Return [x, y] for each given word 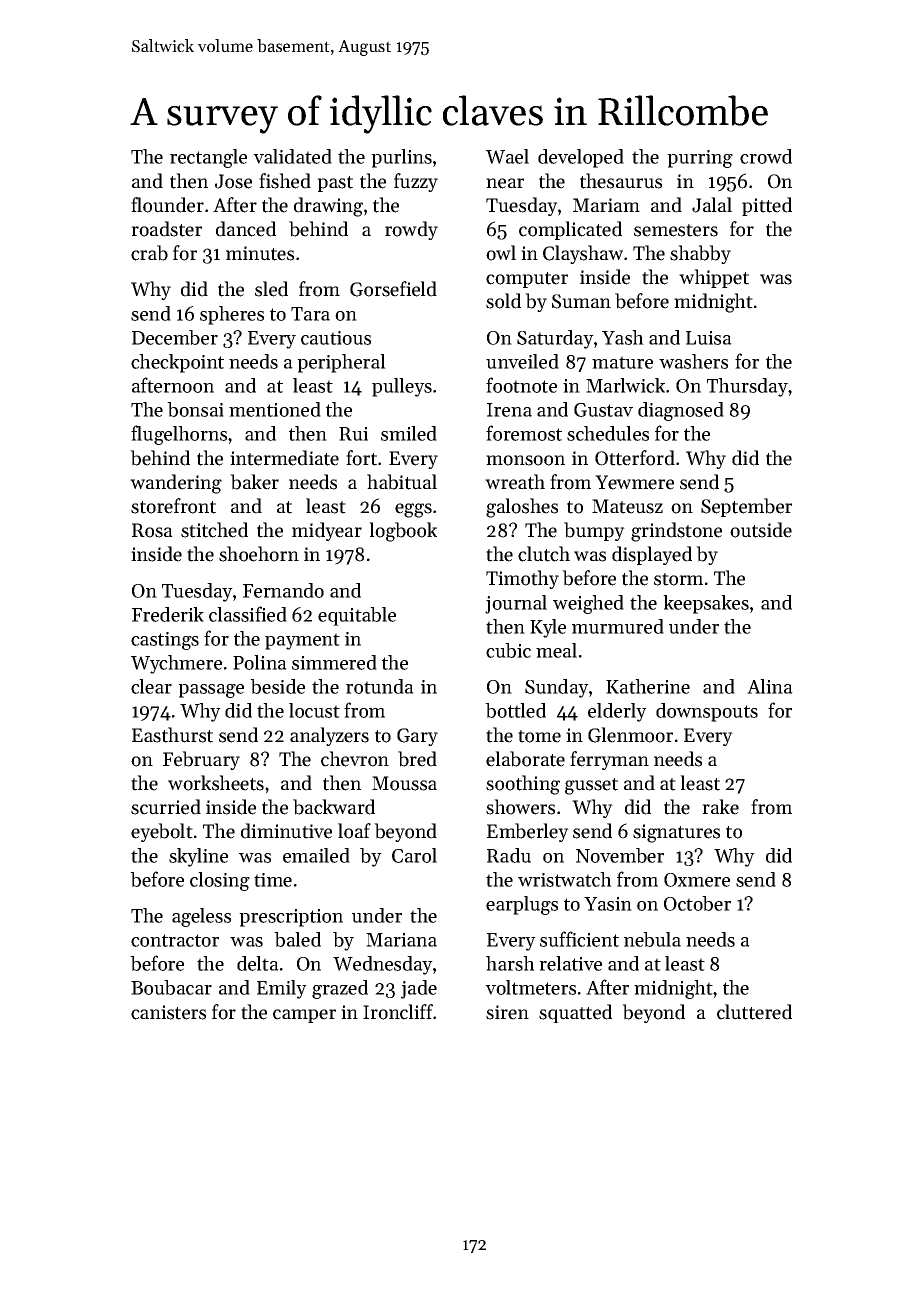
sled [271, 289]
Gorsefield [393, 289]
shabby [700, 254]
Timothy [522, 579]
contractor [175, 940]
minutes [260, 253]
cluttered [754, 1012]
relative [570, 963]
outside [761, 530]
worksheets [216, 783]
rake [720, 807]
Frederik [168, 614]
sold [503, 301]
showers [520, 807]
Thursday [747, 387]
